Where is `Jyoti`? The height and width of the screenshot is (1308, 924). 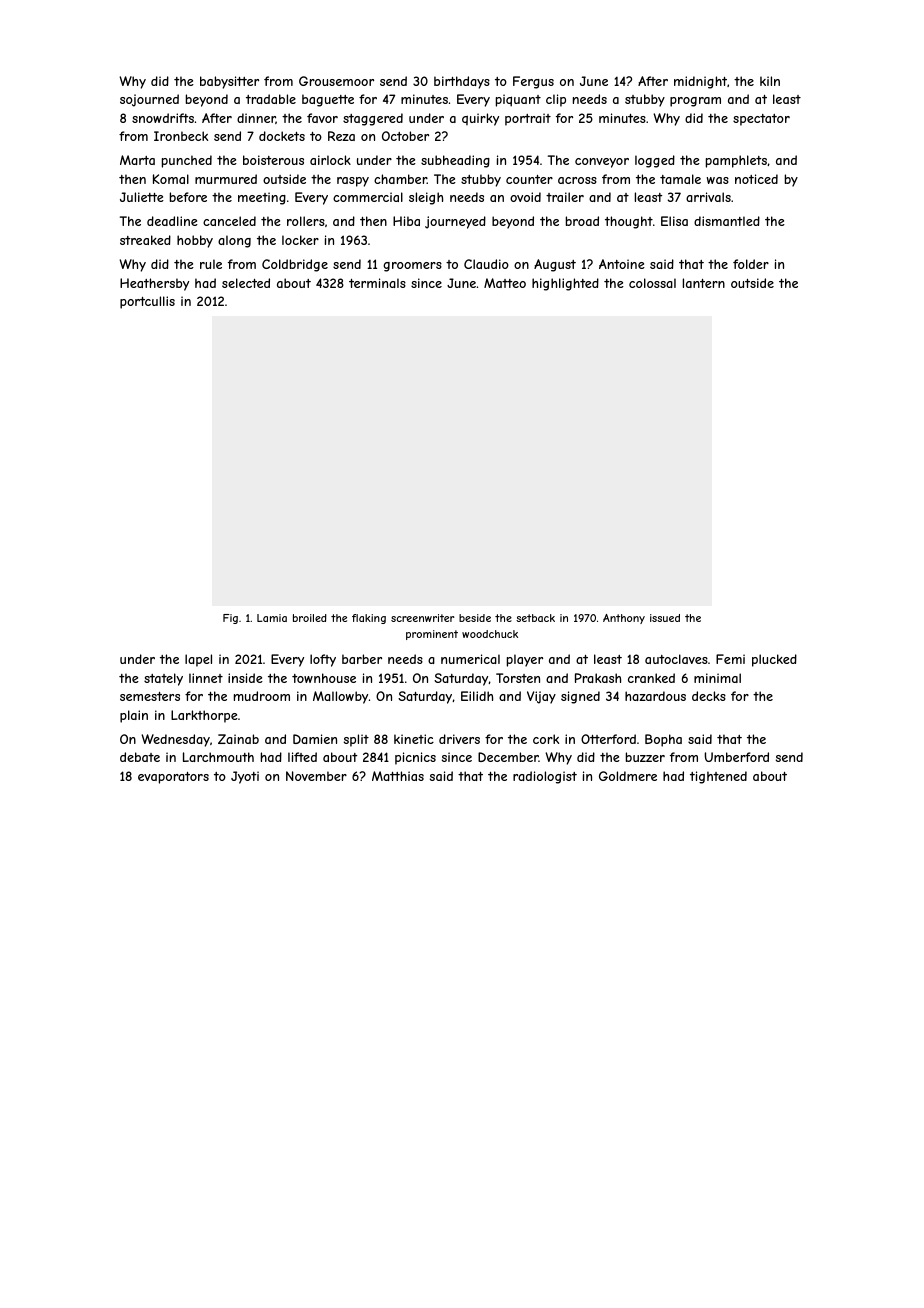
Jyoti is located at coordinates (245, 777).
